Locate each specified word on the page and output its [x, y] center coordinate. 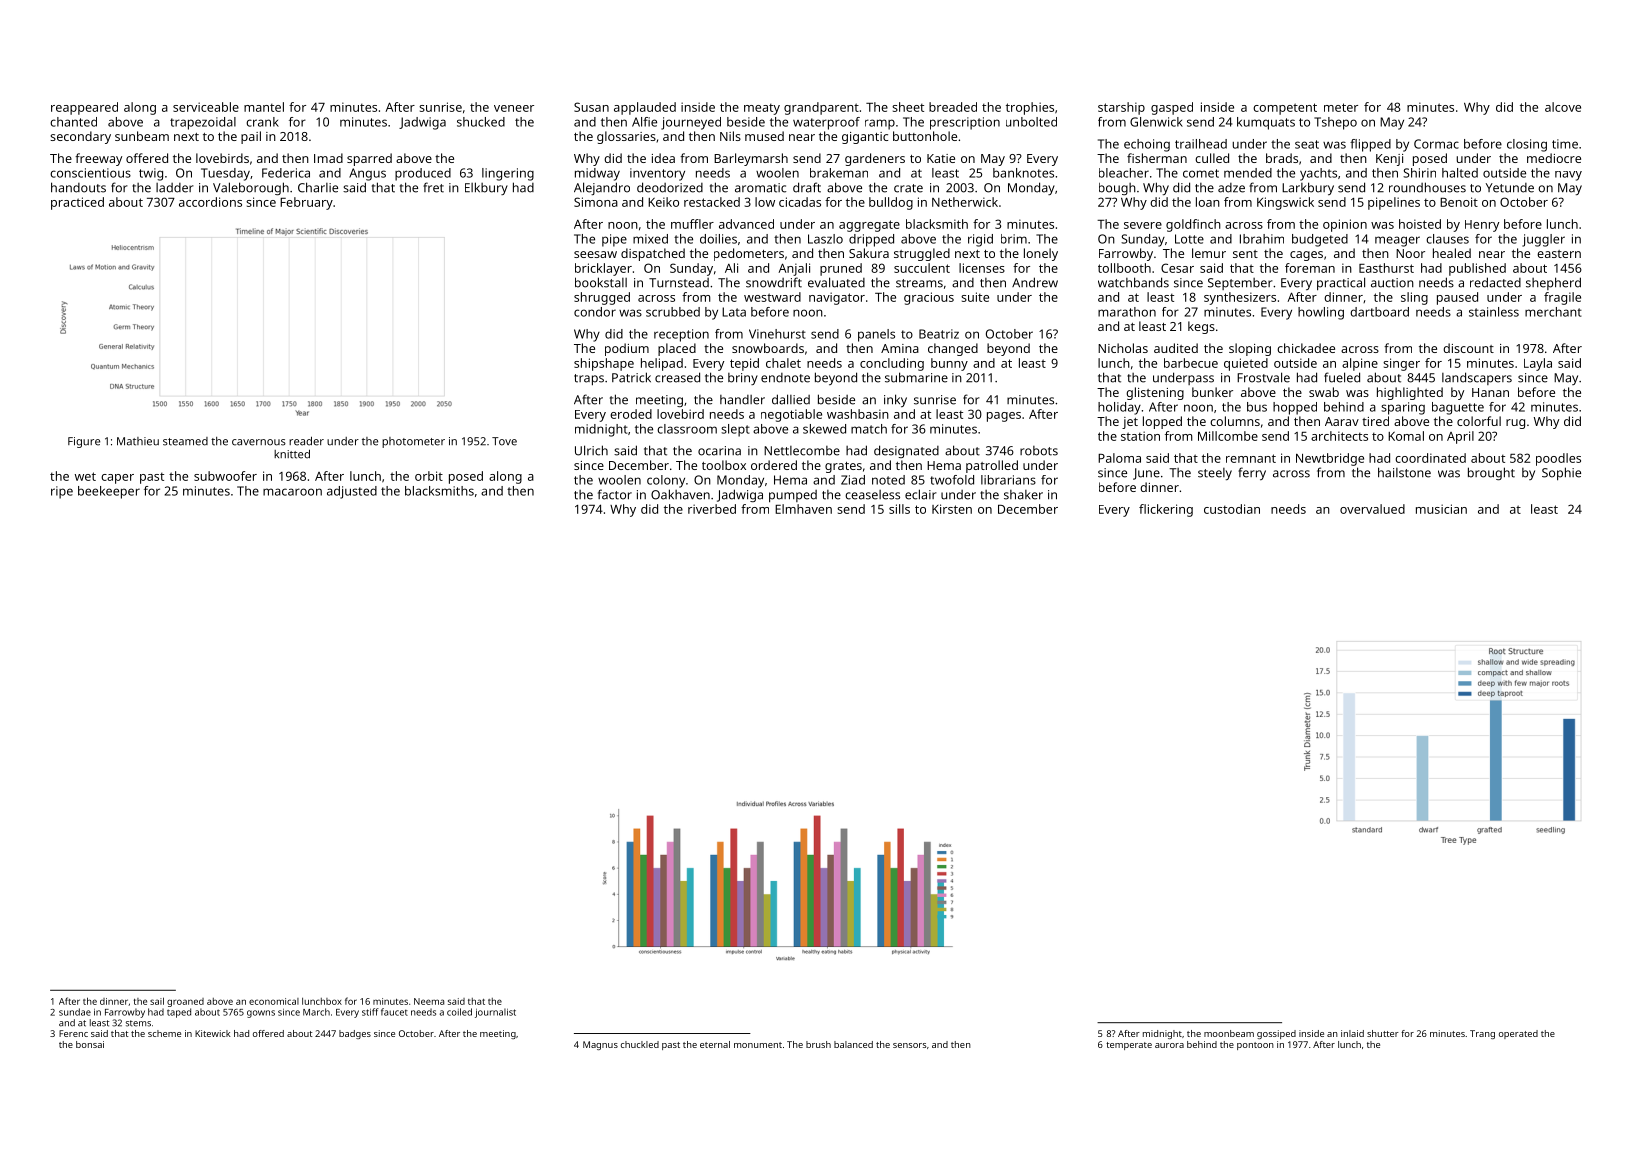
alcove [1563, 107]
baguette [1458, 408]
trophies [1030, 108]
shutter [1383, 1033]
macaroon [292, 492]
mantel [264, 107]
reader [306, 441]
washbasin [858, 414]
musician [1441, 509]
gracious [929, 298]
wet [85, 476]
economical [274, 1001]
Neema [429, 1001]
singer [1401, 364]
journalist [495, 1013]
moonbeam [1229, 1033]
